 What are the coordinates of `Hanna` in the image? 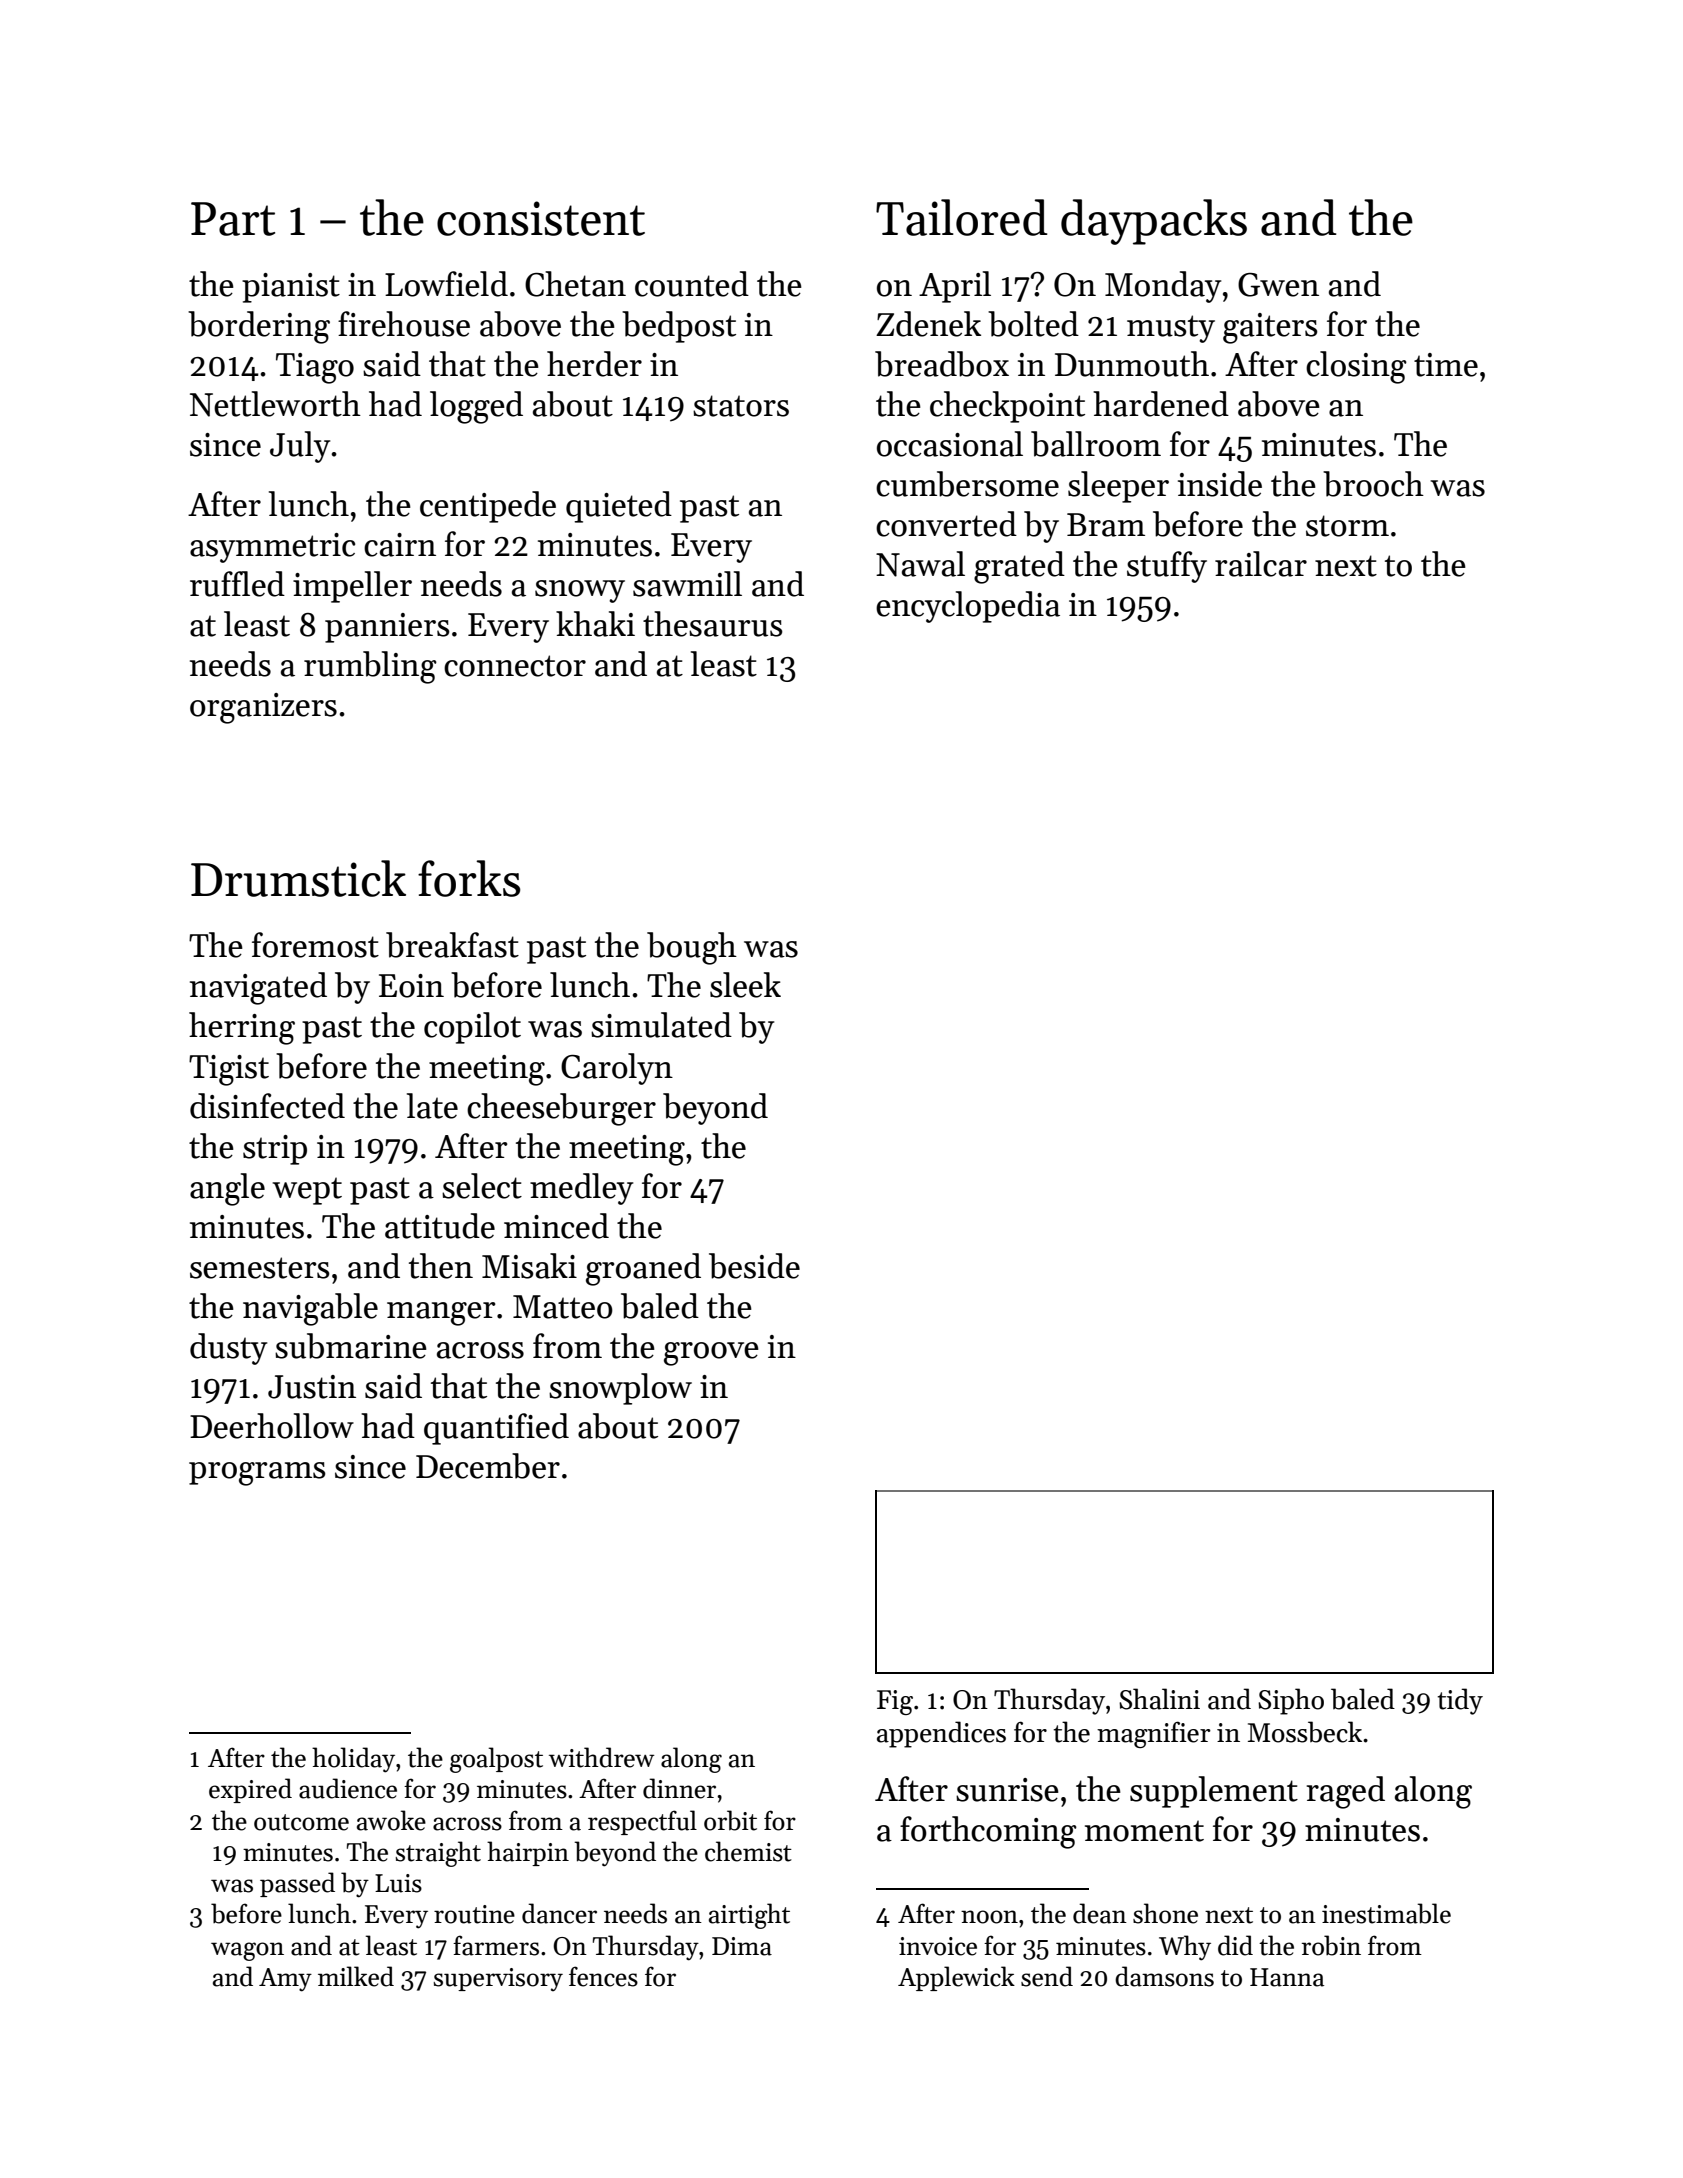 It's located at (1287, 1977).
